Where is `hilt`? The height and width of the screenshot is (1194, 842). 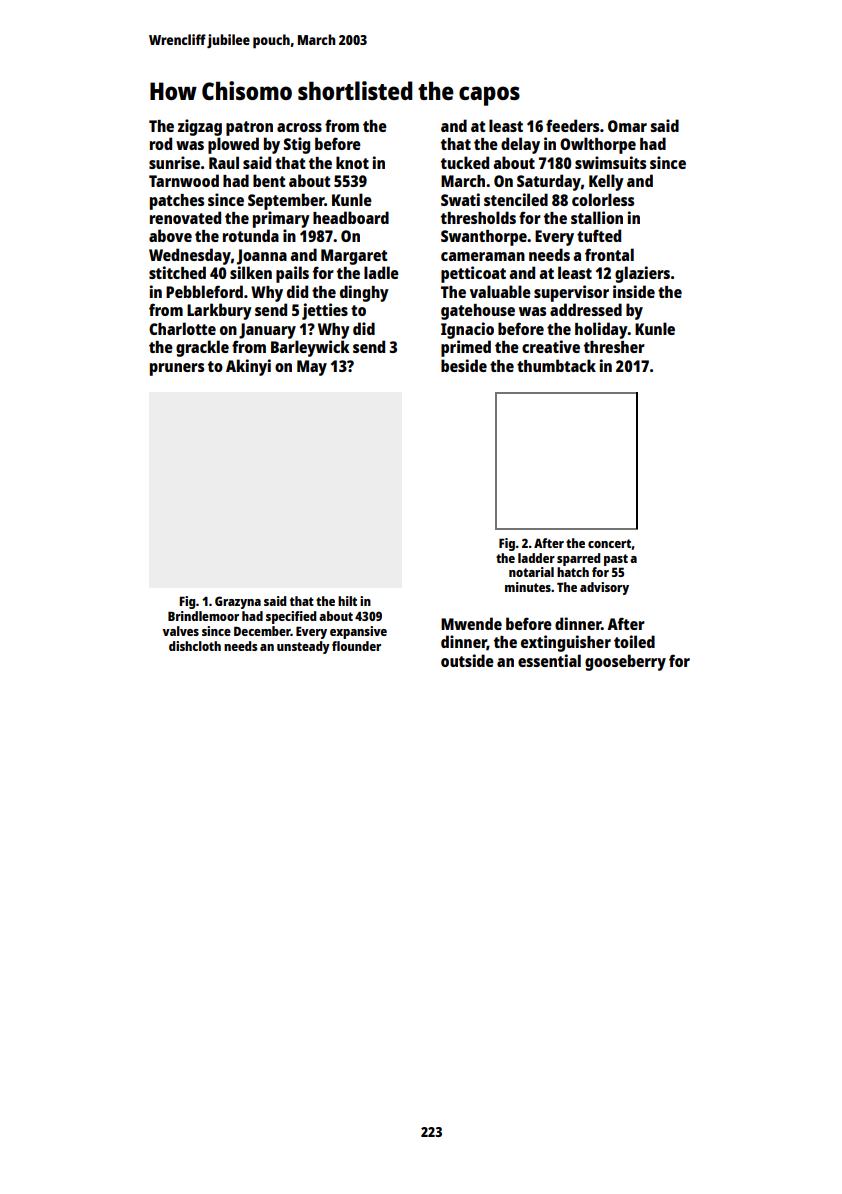
hilt is located at coordinates (347, 601).
